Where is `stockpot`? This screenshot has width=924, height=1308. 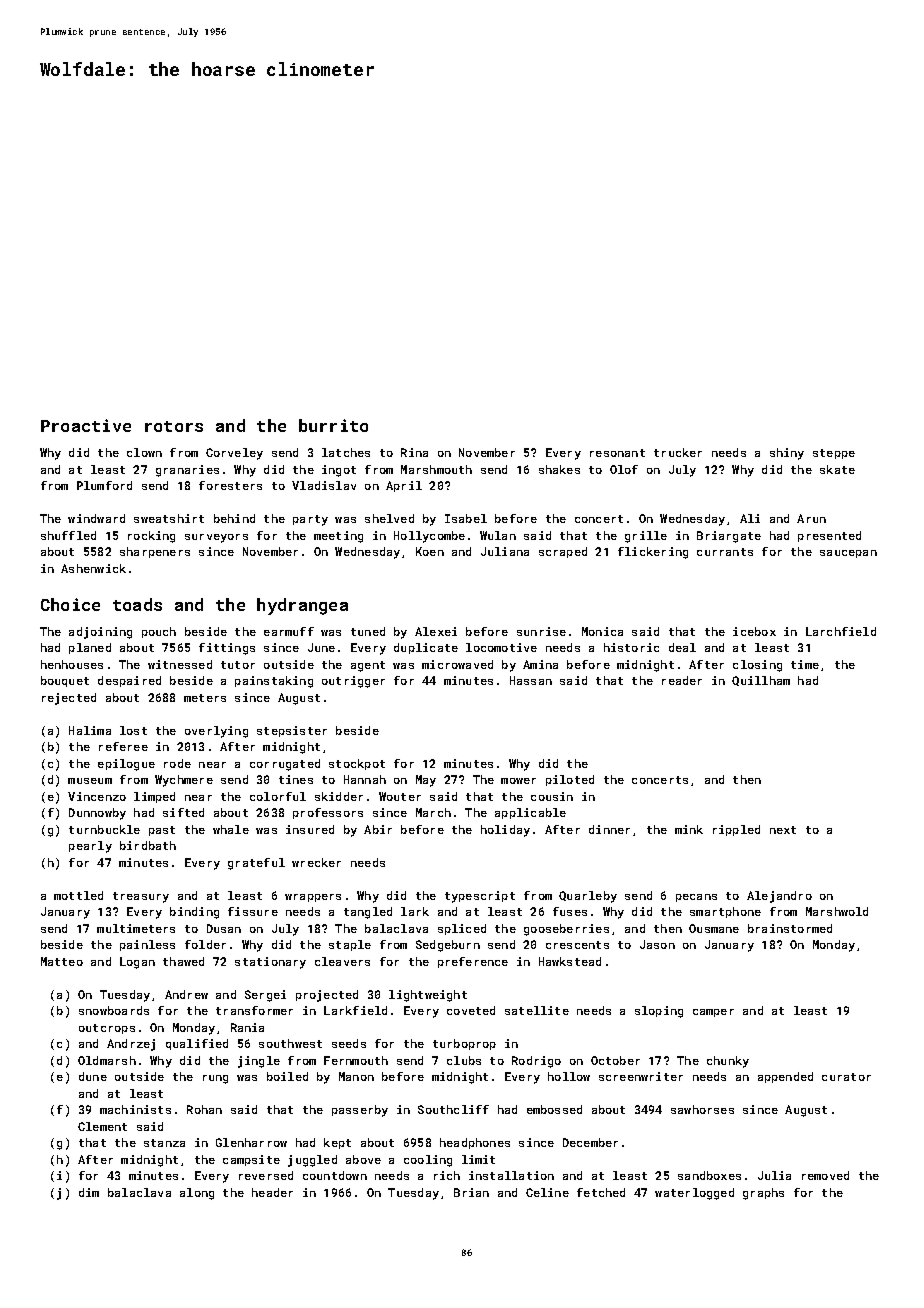 stockpot is located at coordinates (357, 764).
